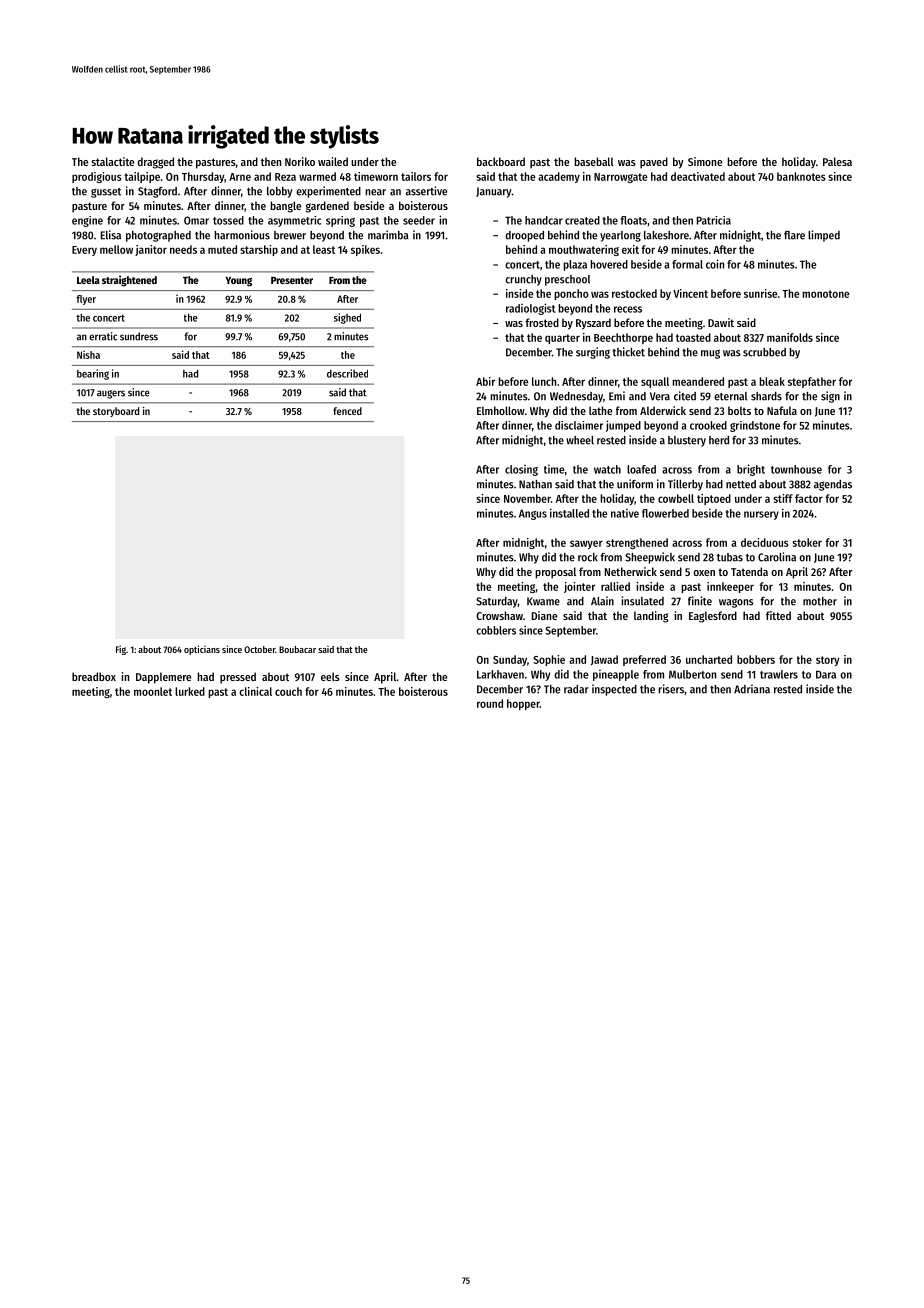 The image size is (924, 1308). Describe the element at coordinates (222, 249) in the screenshot. I see `muted` at that location.
